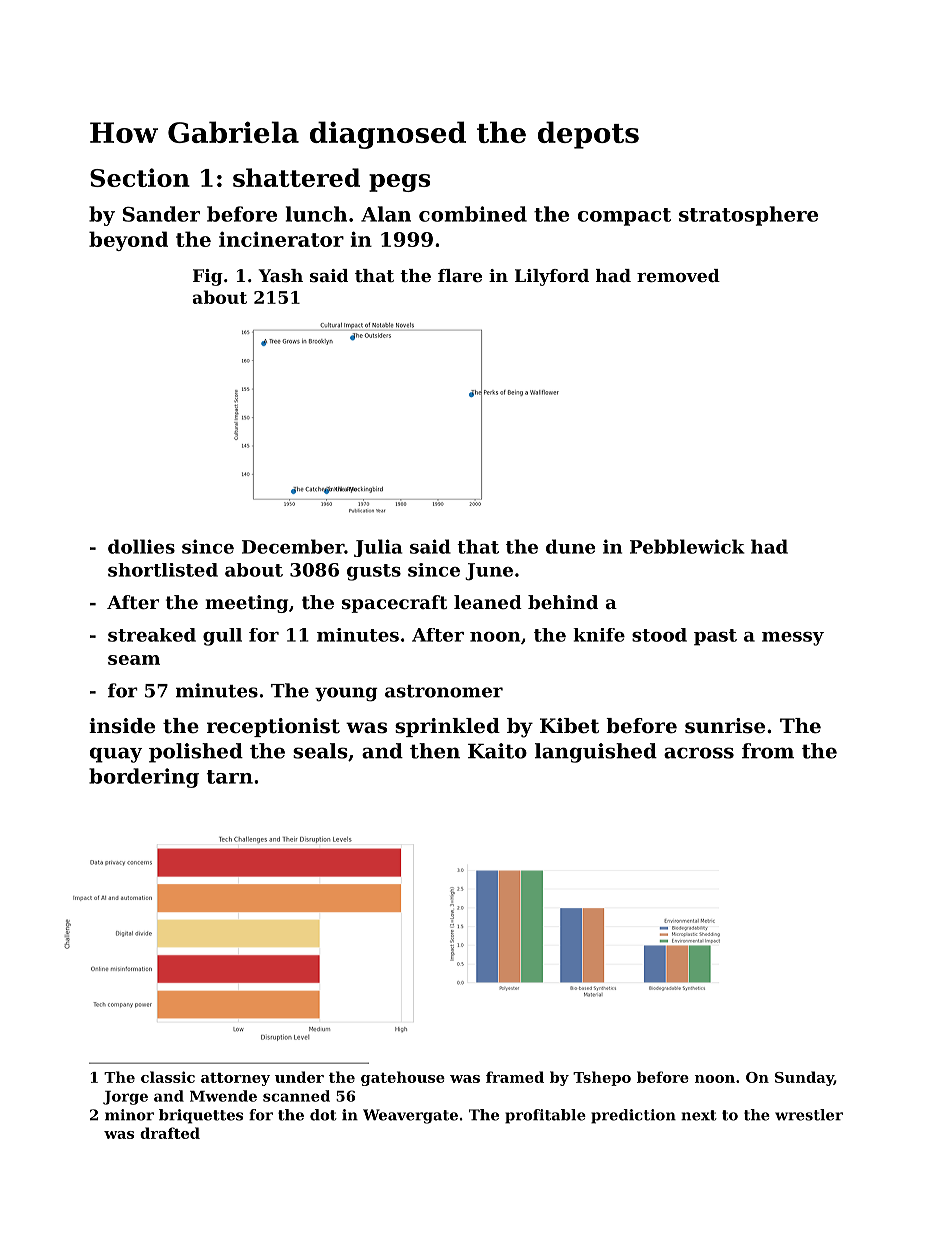  I want to click on Section, so click(140, 177).
